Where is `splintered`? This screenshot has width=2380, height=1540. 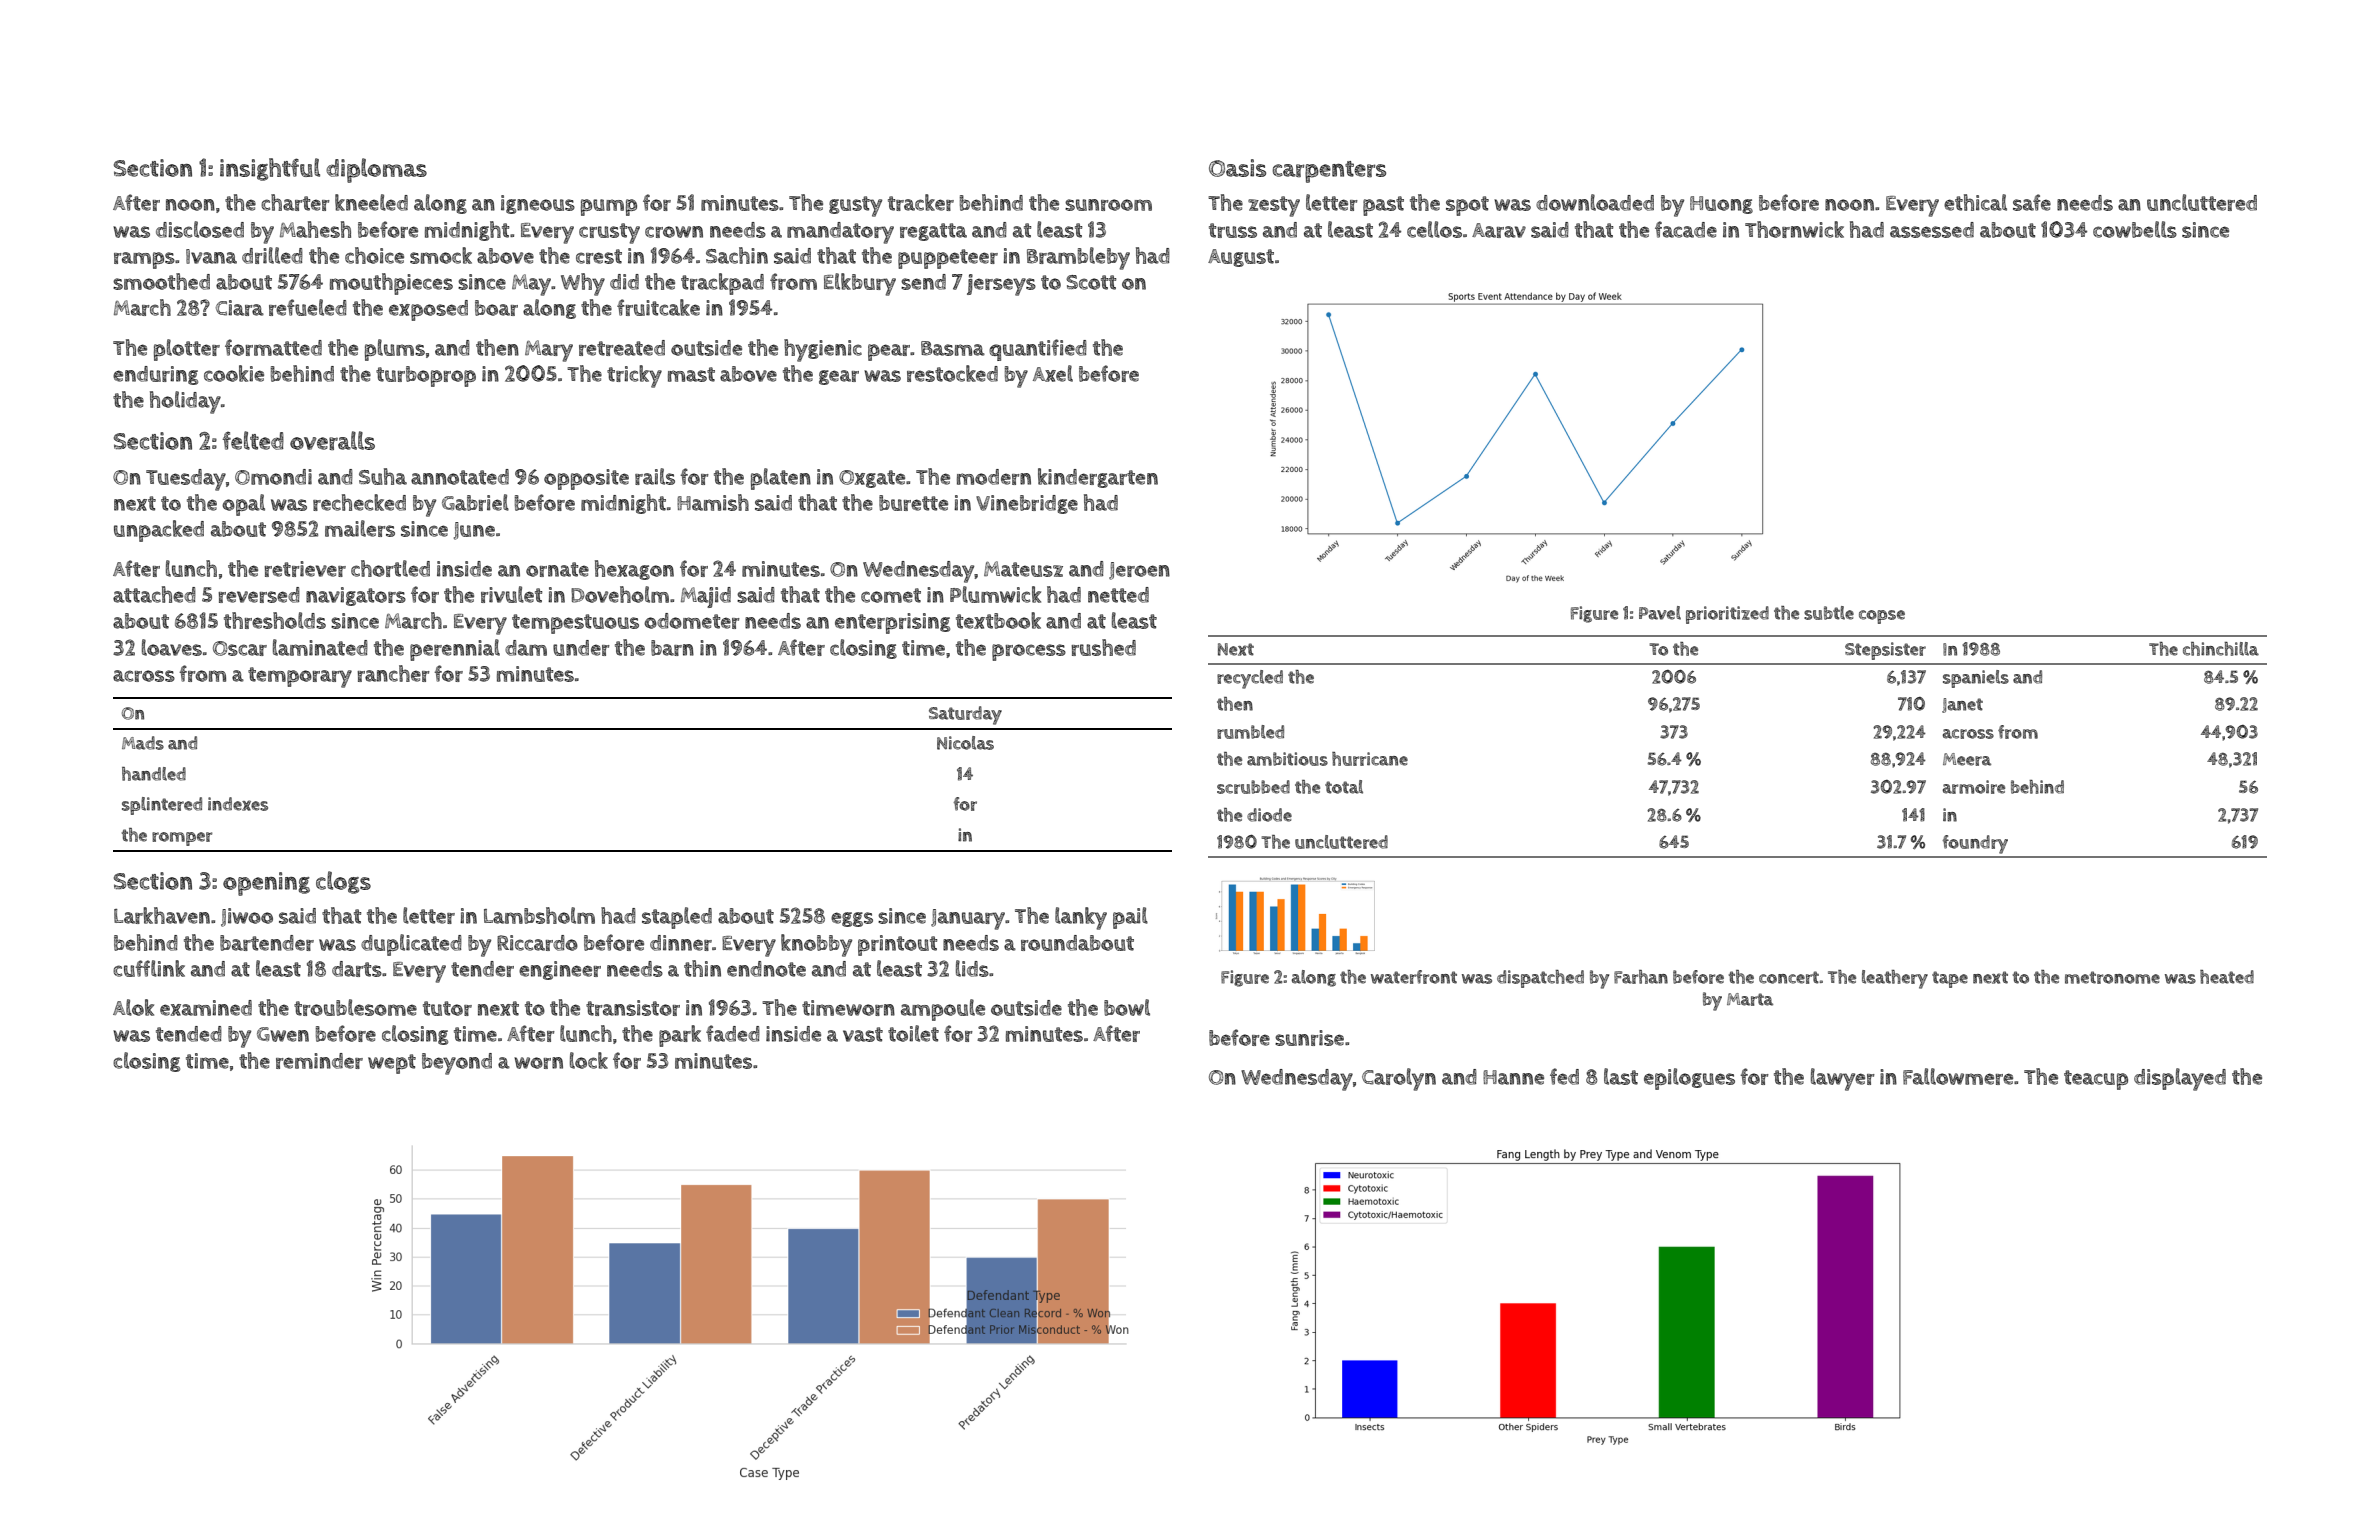 splintered is located at coordinates (162, 806).
